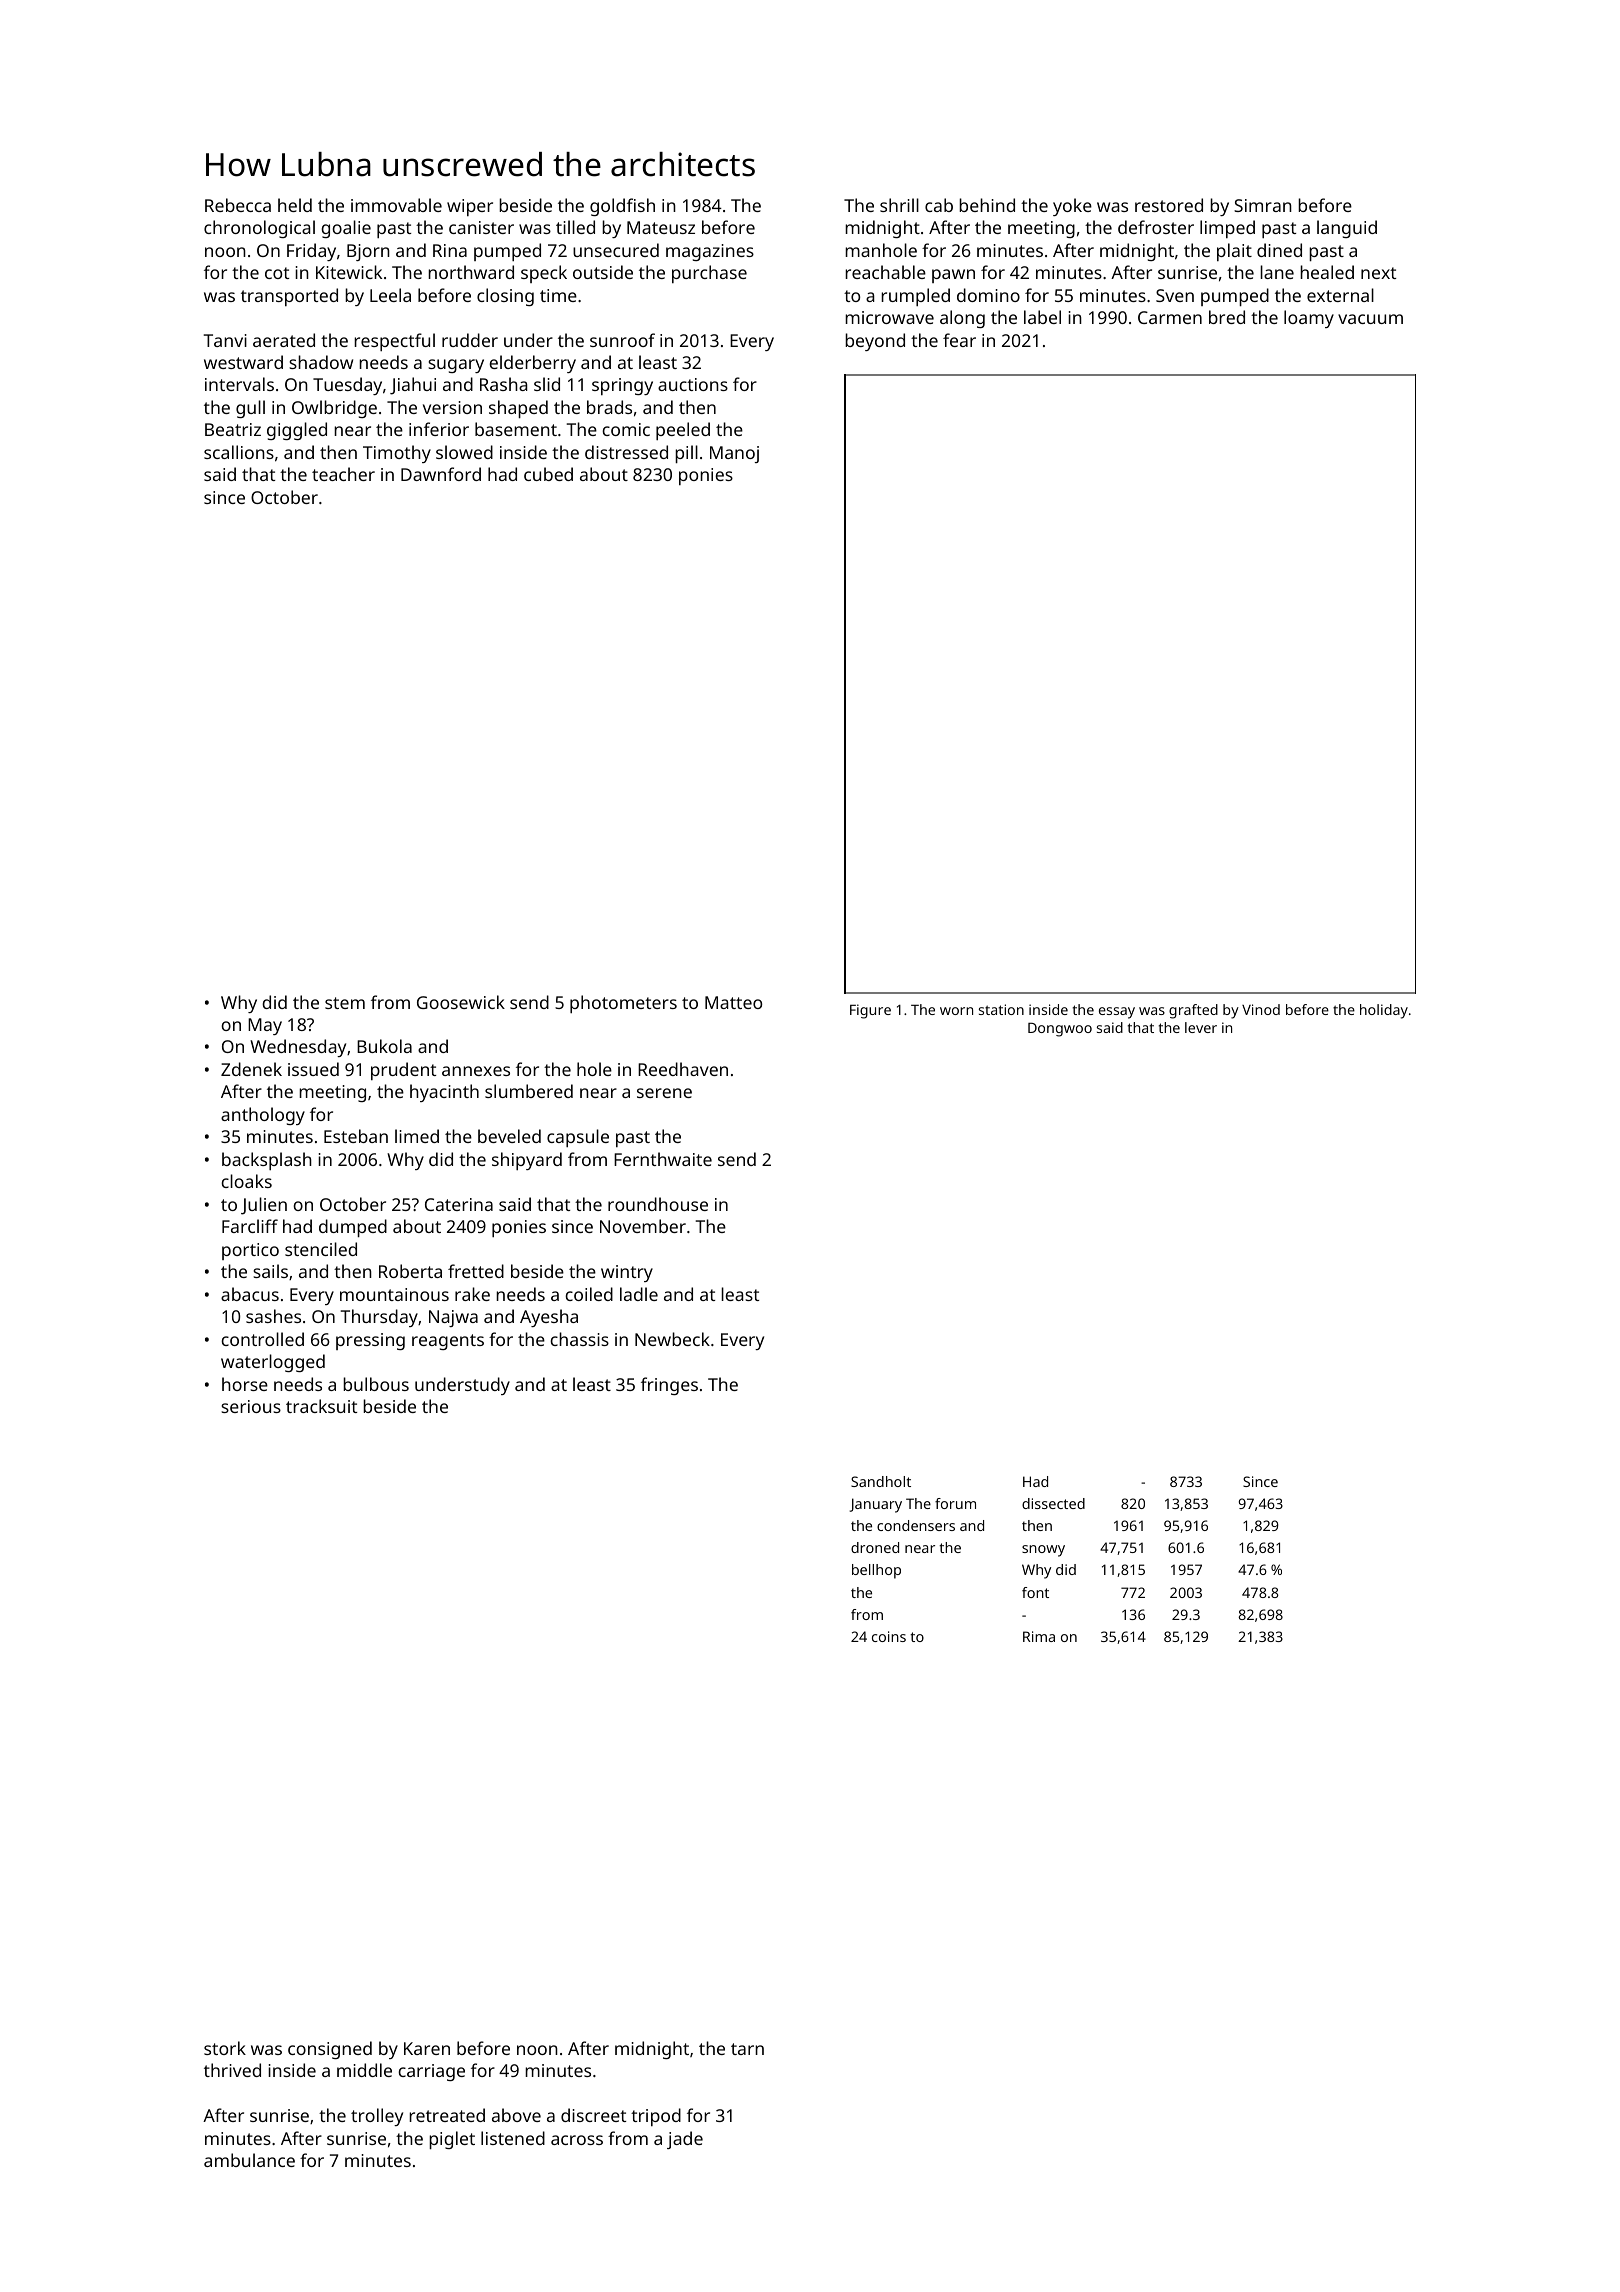 The height and width of the image is (2292, 1620). Describe the element at coordinates (1193, 1011) in the image. I see `grafted` at that location.
